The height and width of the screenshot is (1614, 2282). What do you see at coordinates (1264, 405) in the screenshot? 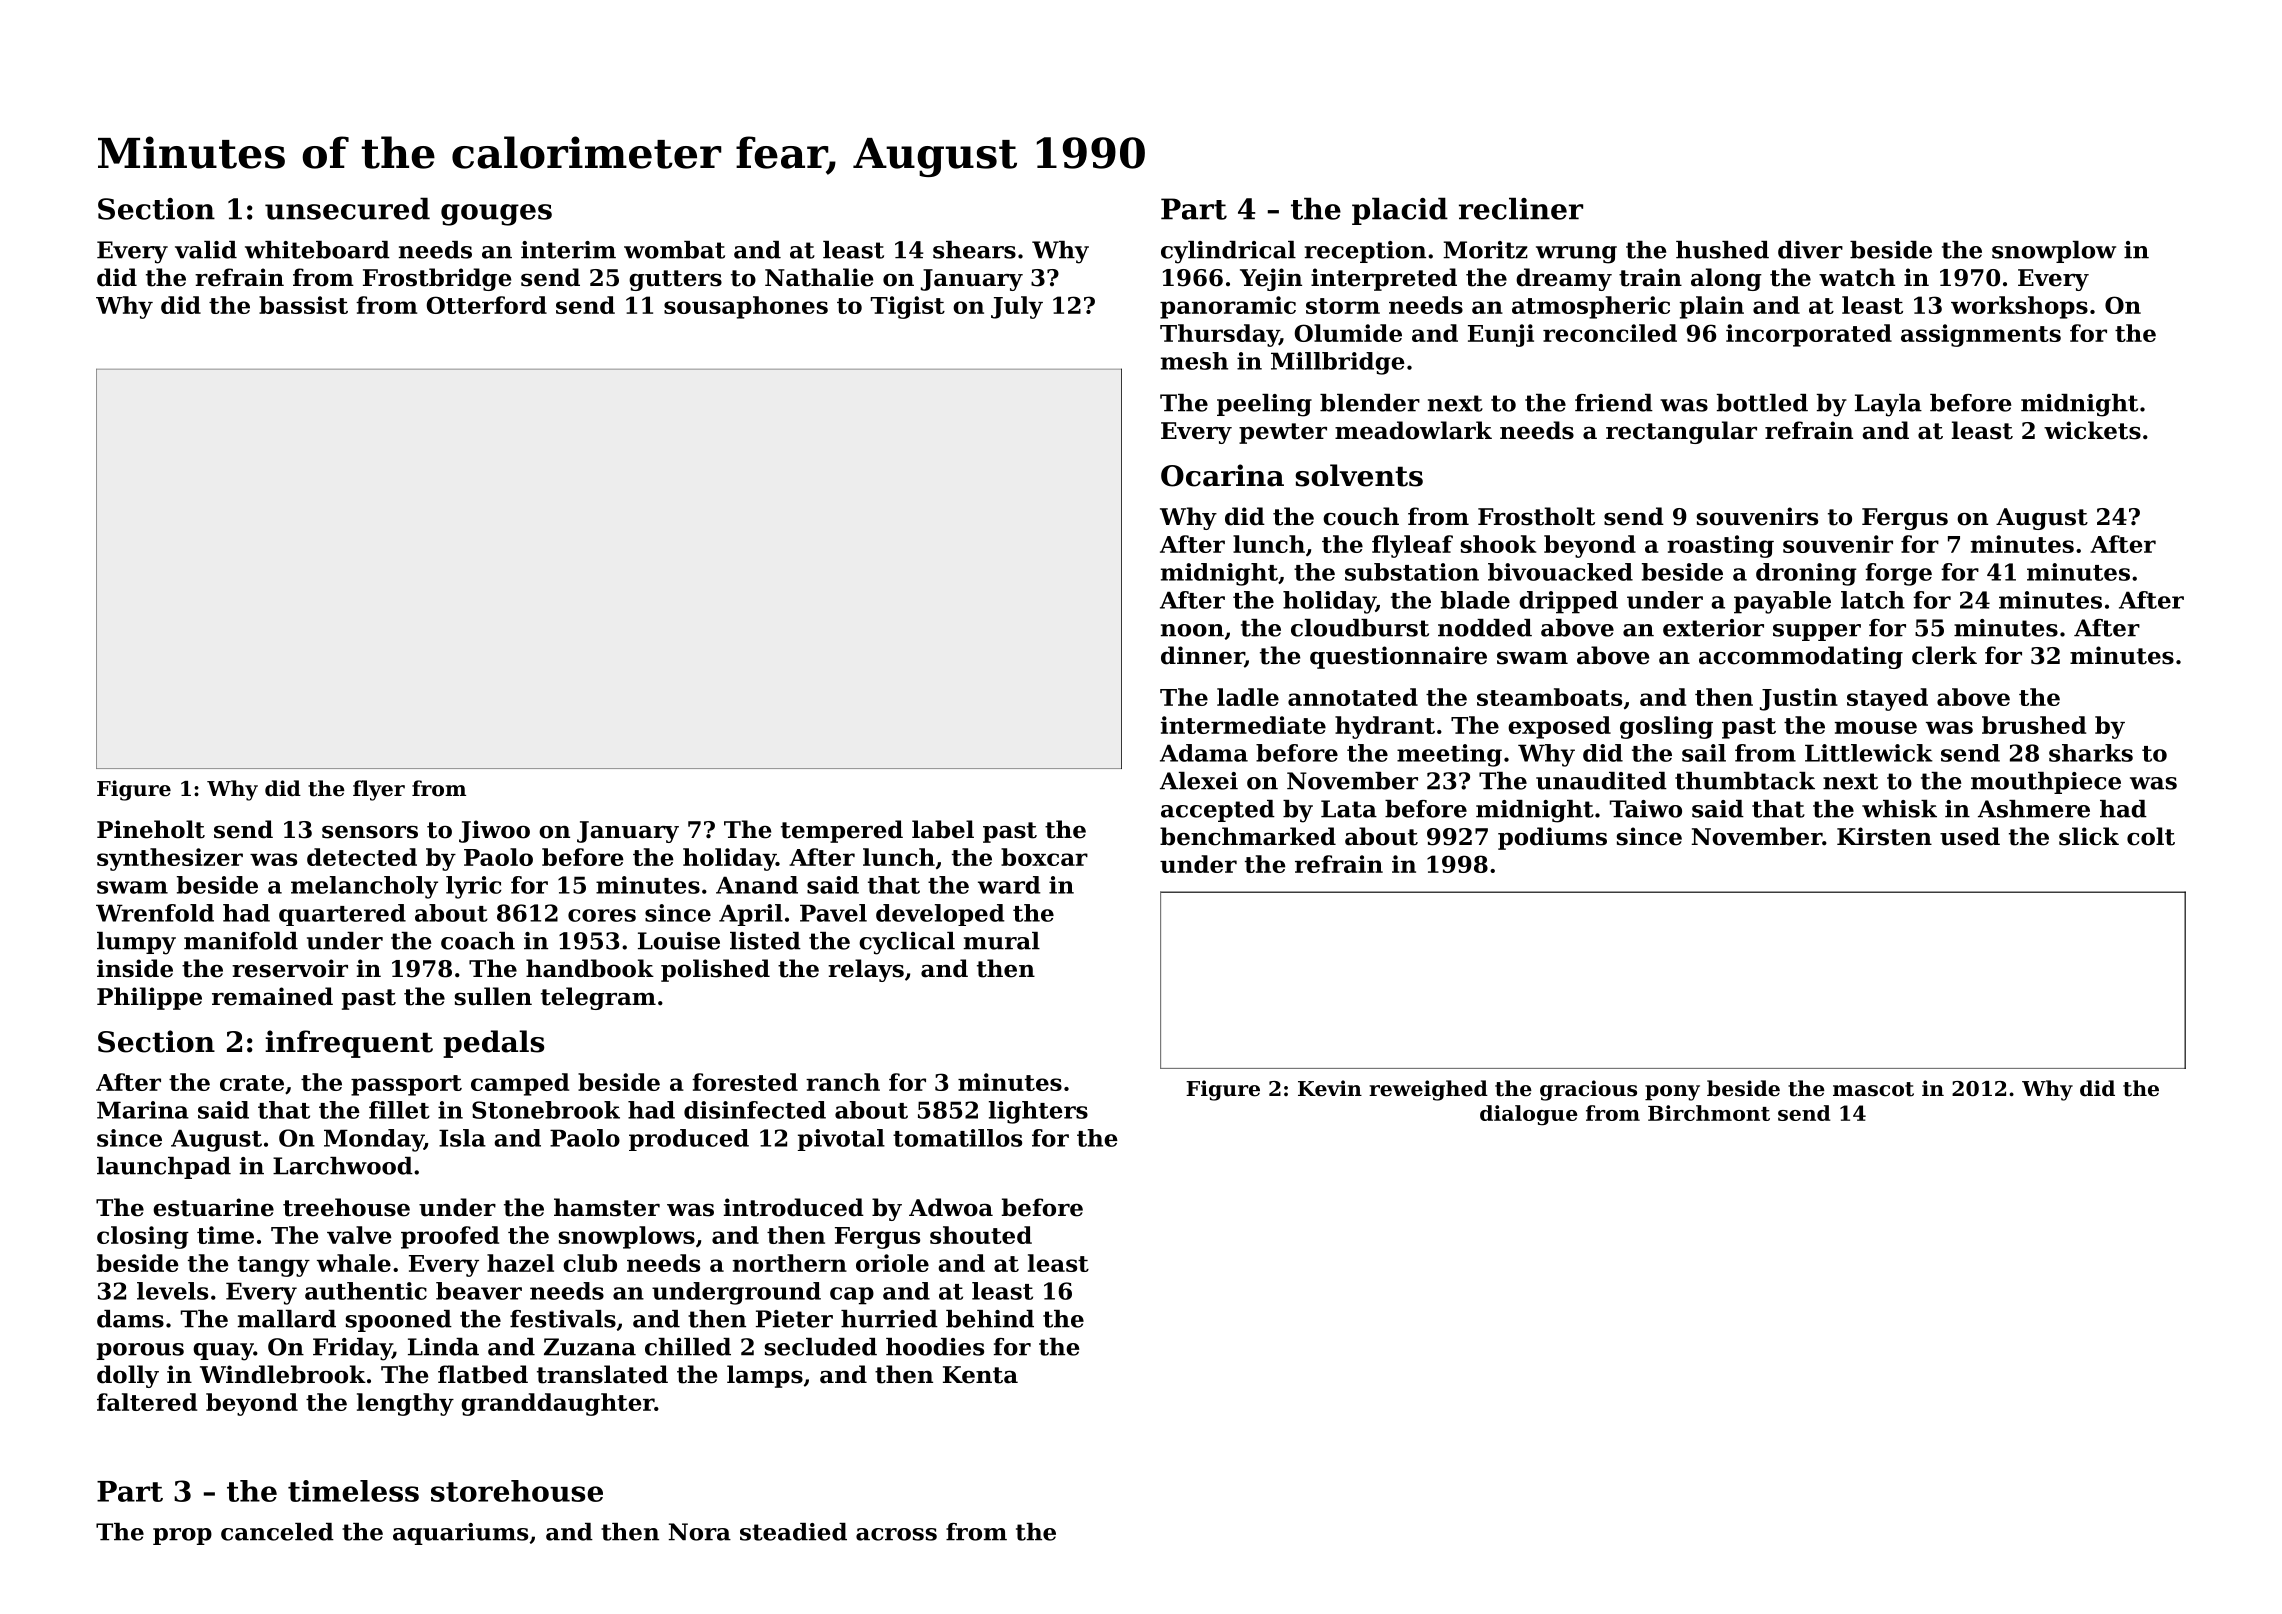
I see `peeling` at bounding box center [1264, 405].
